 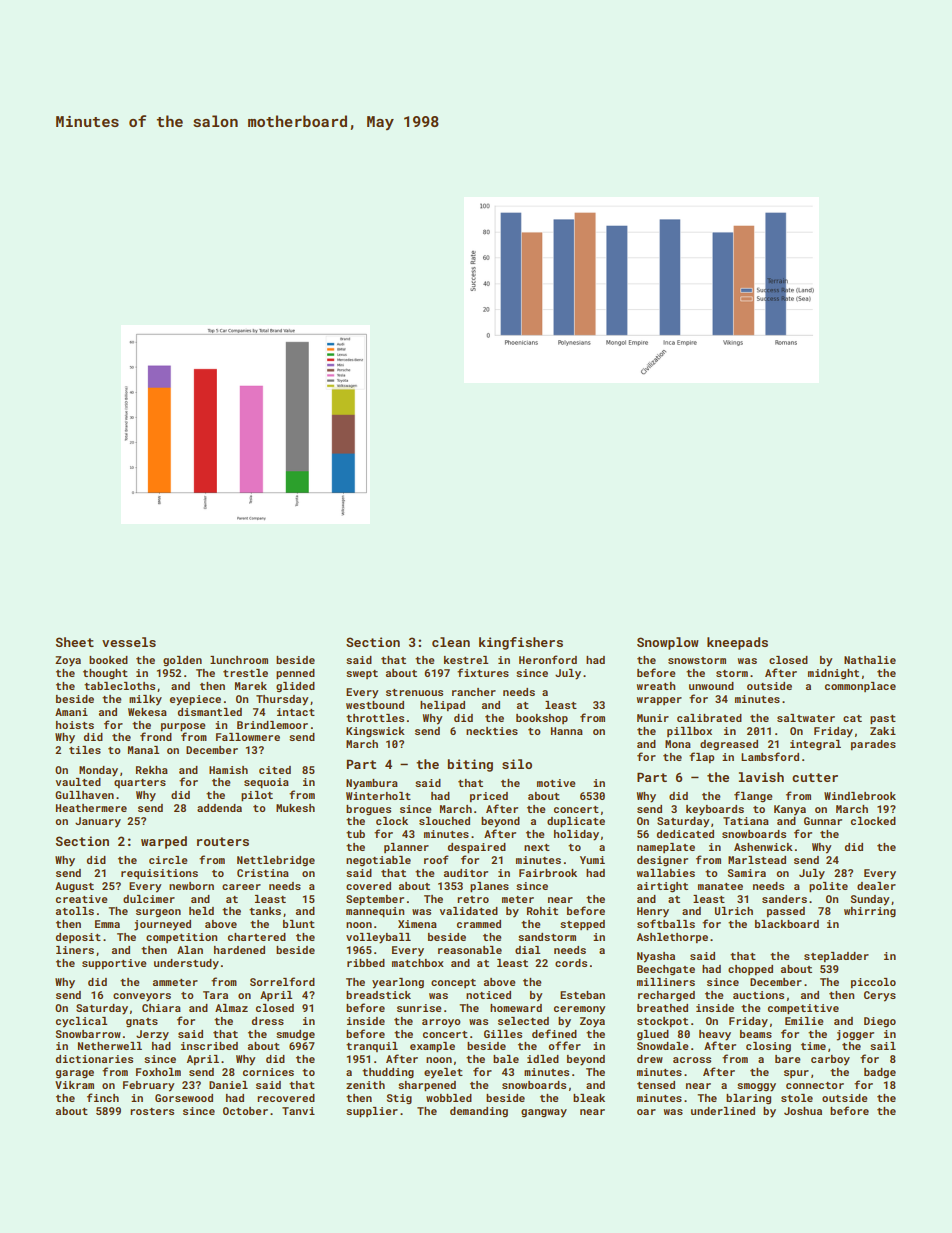 What do you see at coordinates (75, 642) in the screenshot?
I see `Sheet` at bounding box center [75, 642].
